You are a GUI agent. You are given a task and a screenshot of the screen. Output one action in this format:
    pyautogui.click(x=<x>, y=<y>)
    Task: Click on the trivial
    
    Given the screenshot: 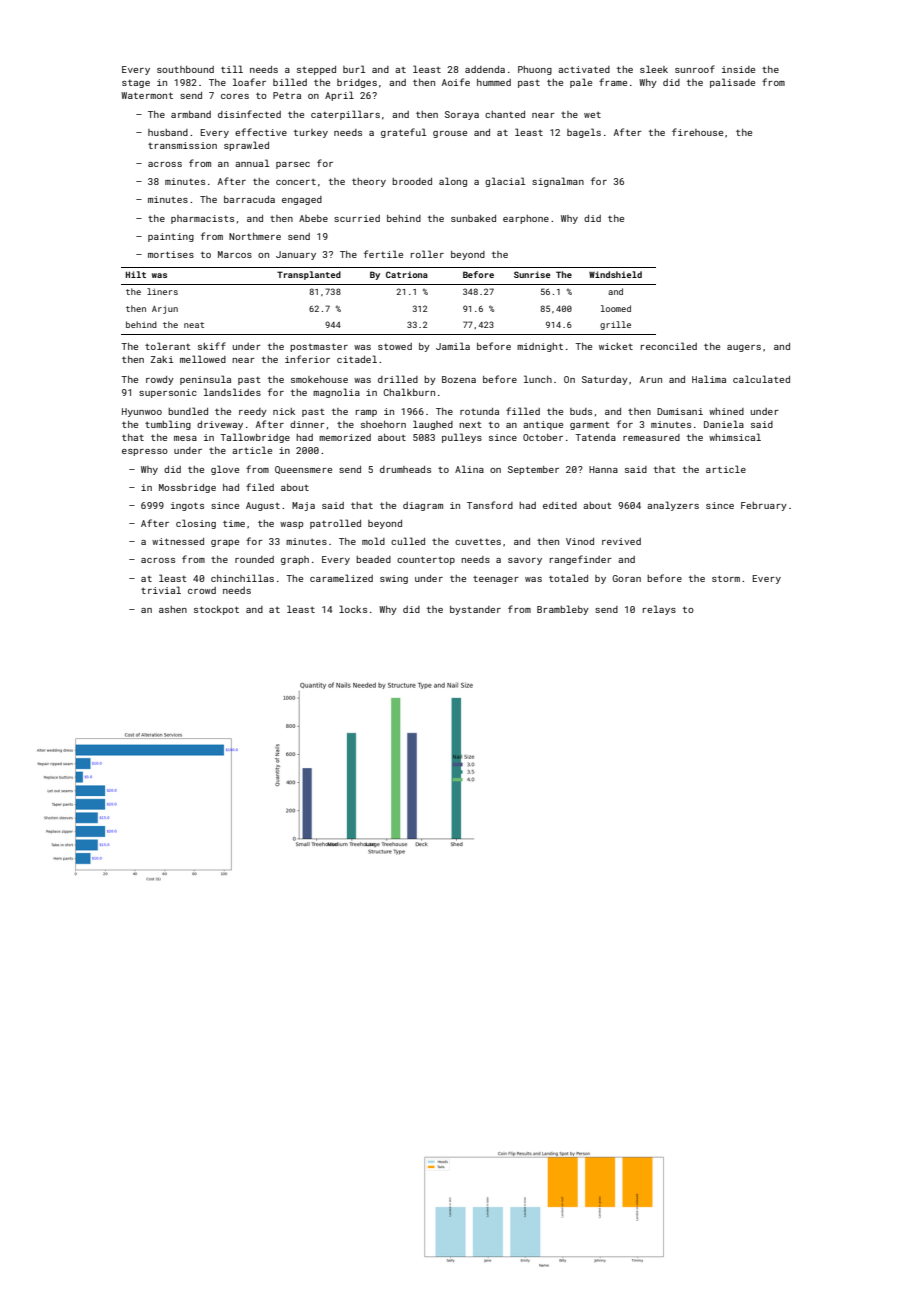 What is the action you would take?
    pyautogui.click(x=161, y=590)
